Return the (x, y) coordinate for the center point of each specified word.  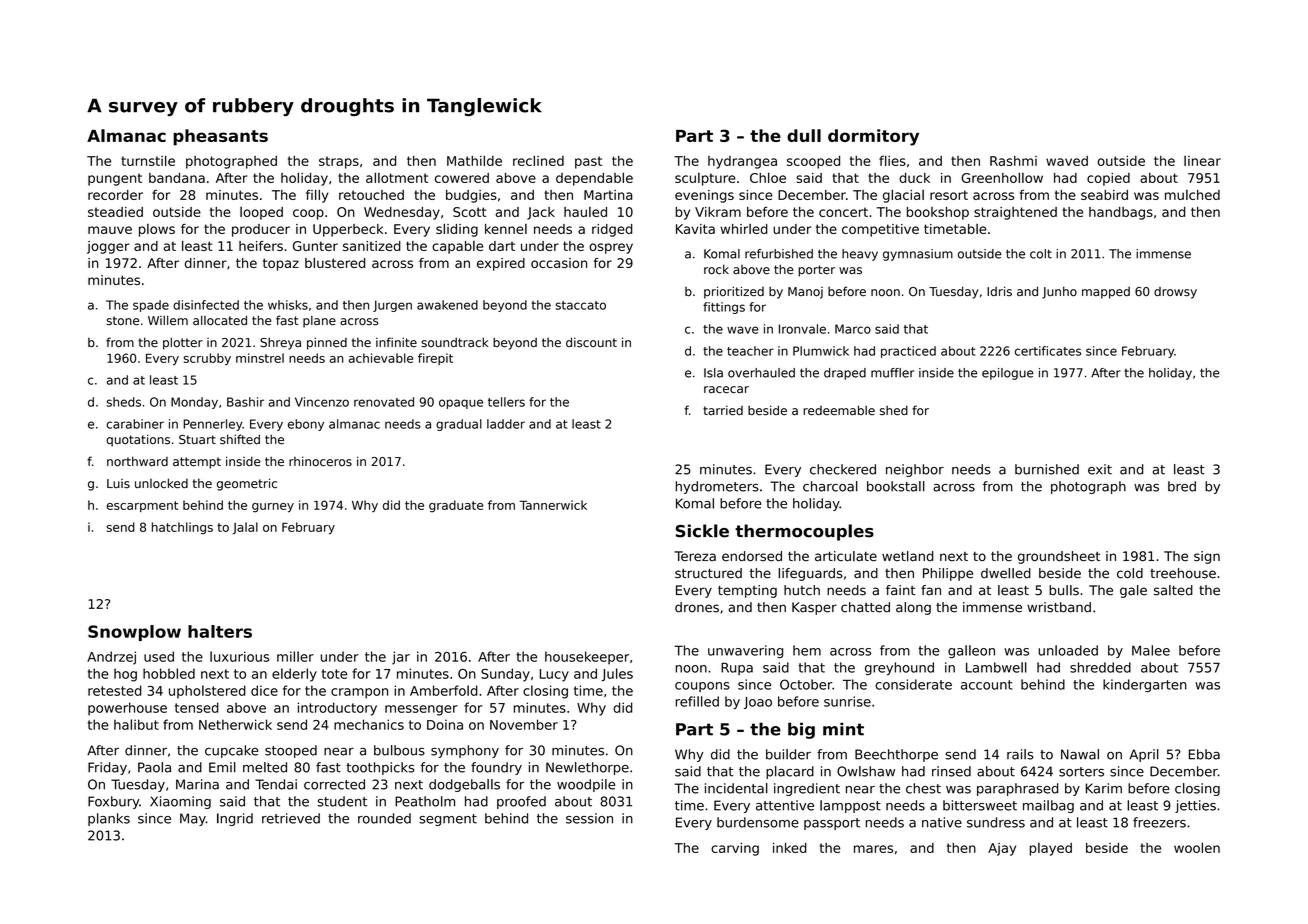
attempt (197, 463)
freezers (1159, 822)
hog (125, 675)
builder (788, 754)
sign (1207, 557)
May (193, 819)
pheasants (220, 137)
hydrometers (717, 487)
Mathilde (474, 160)
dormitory (873, 137)
